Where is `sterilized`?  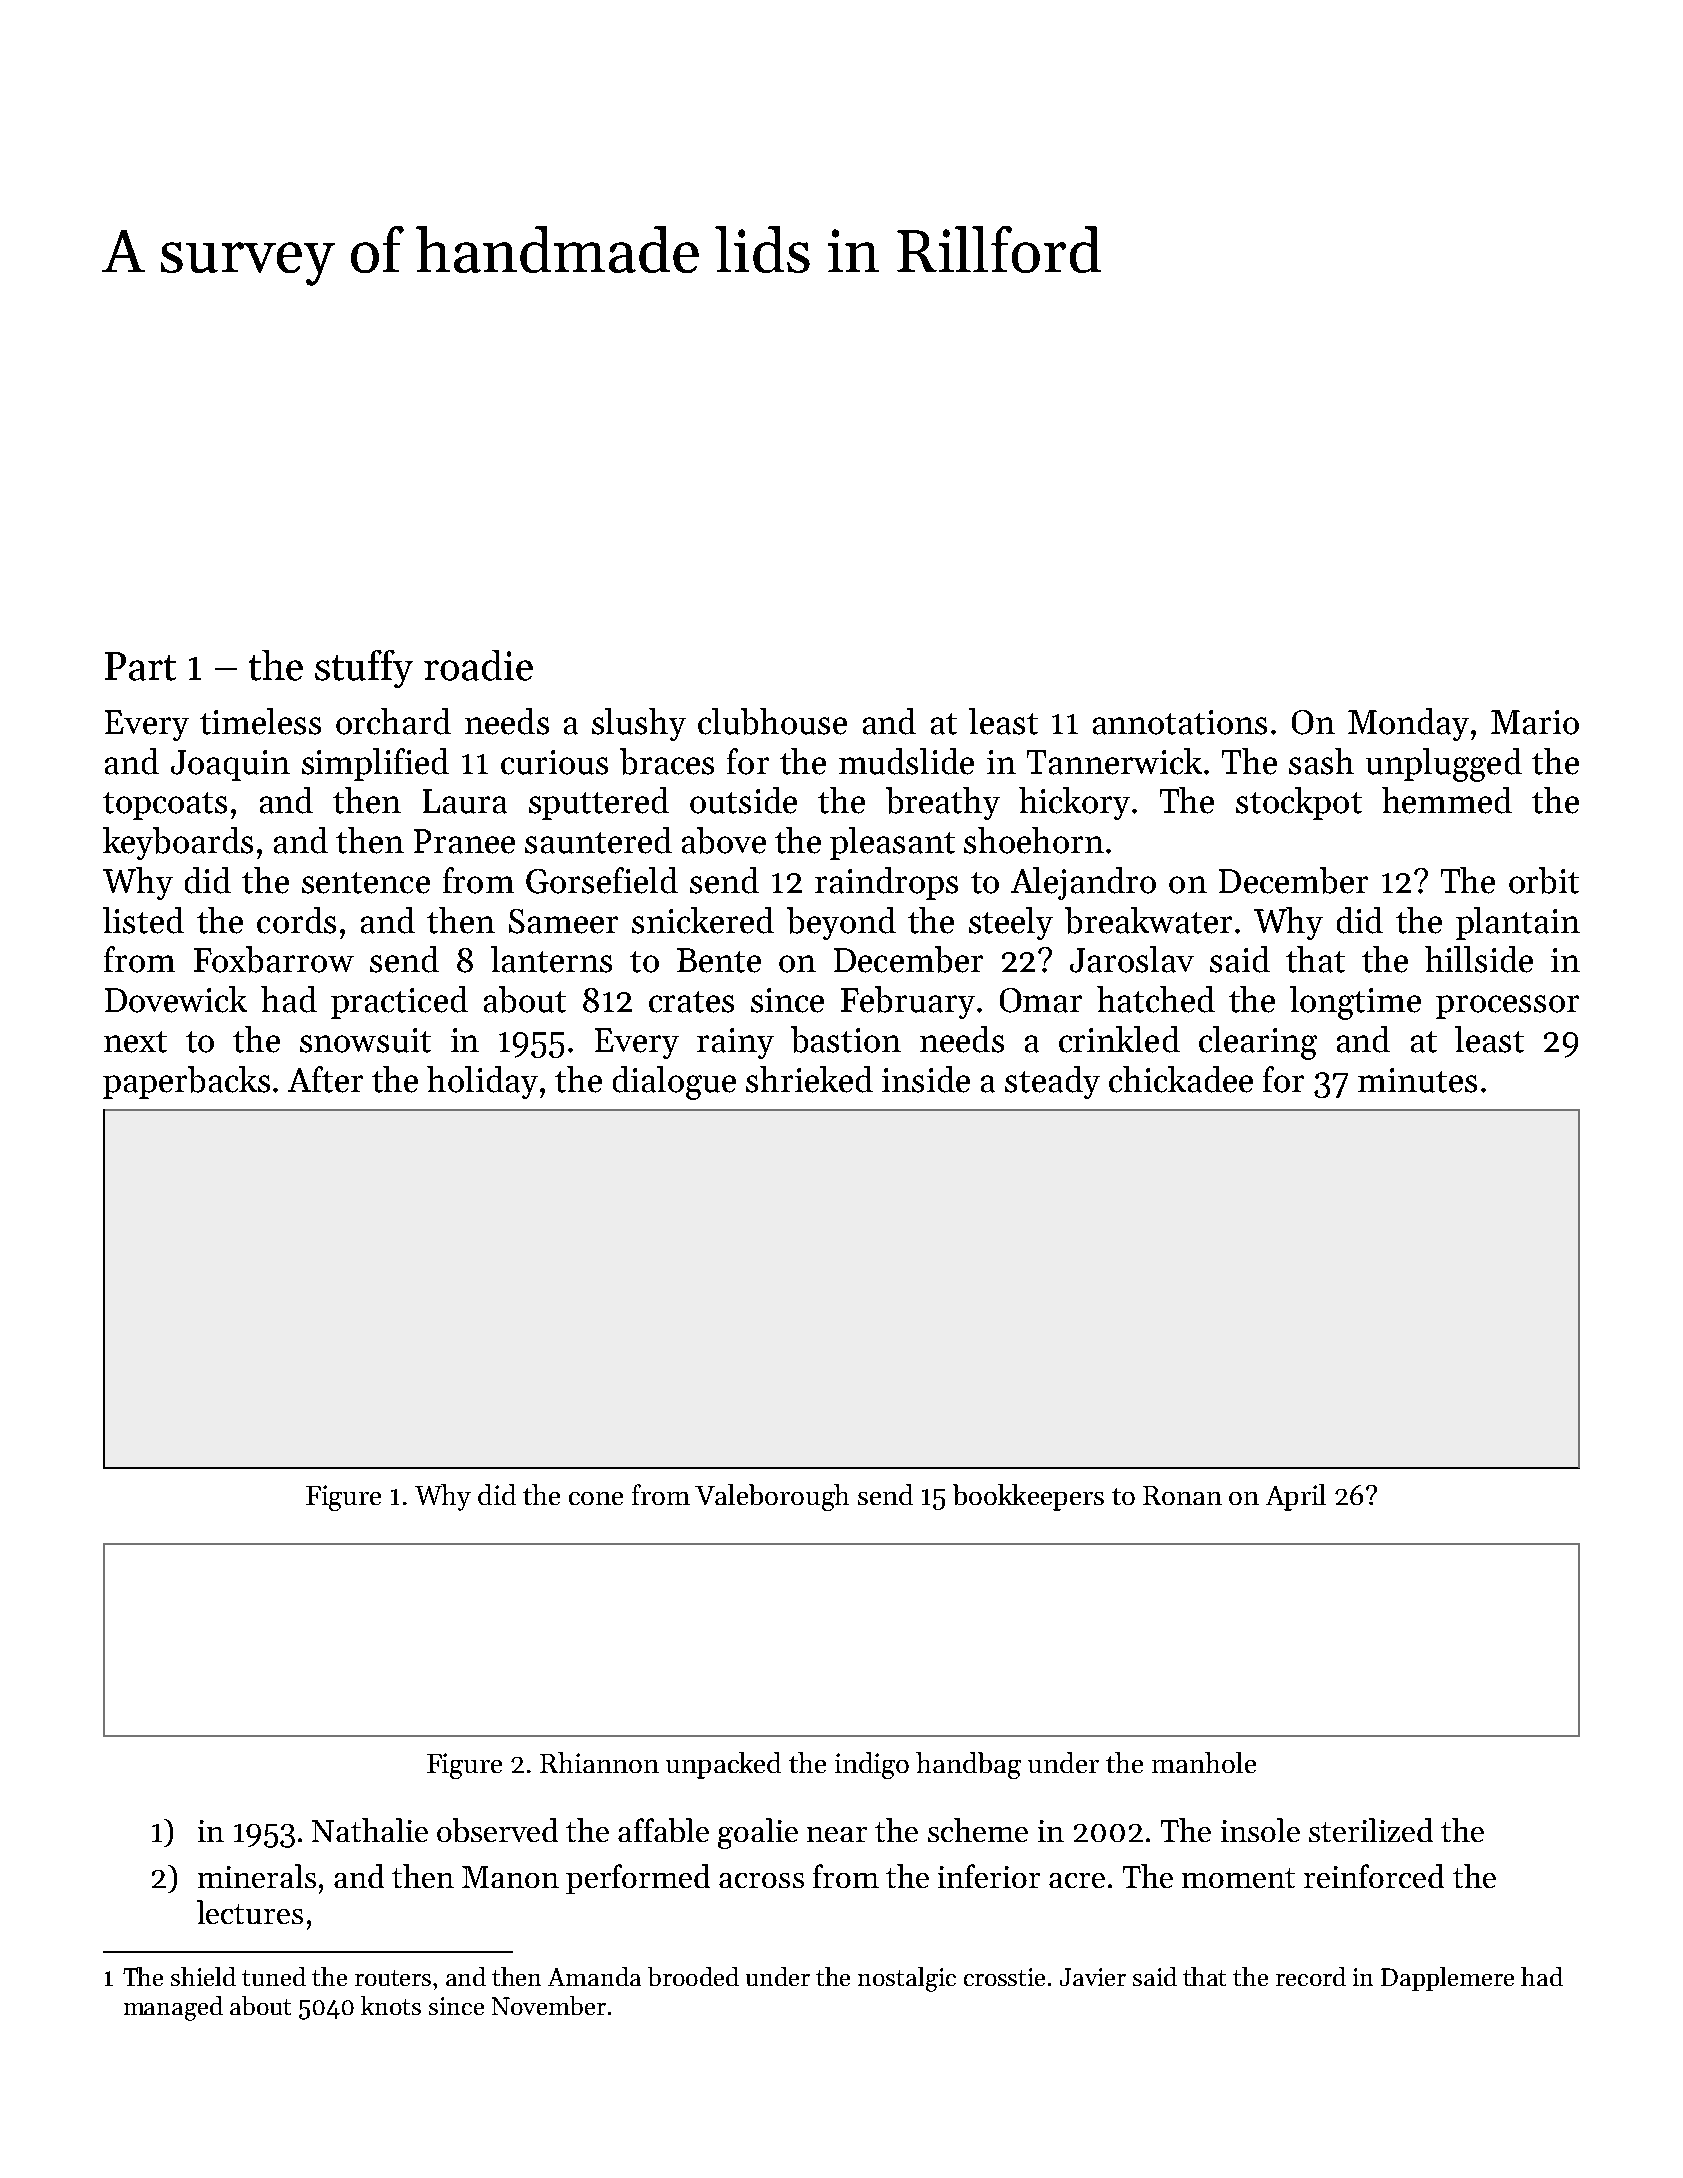 sterilized is located at coordinates (1371, 1830).
